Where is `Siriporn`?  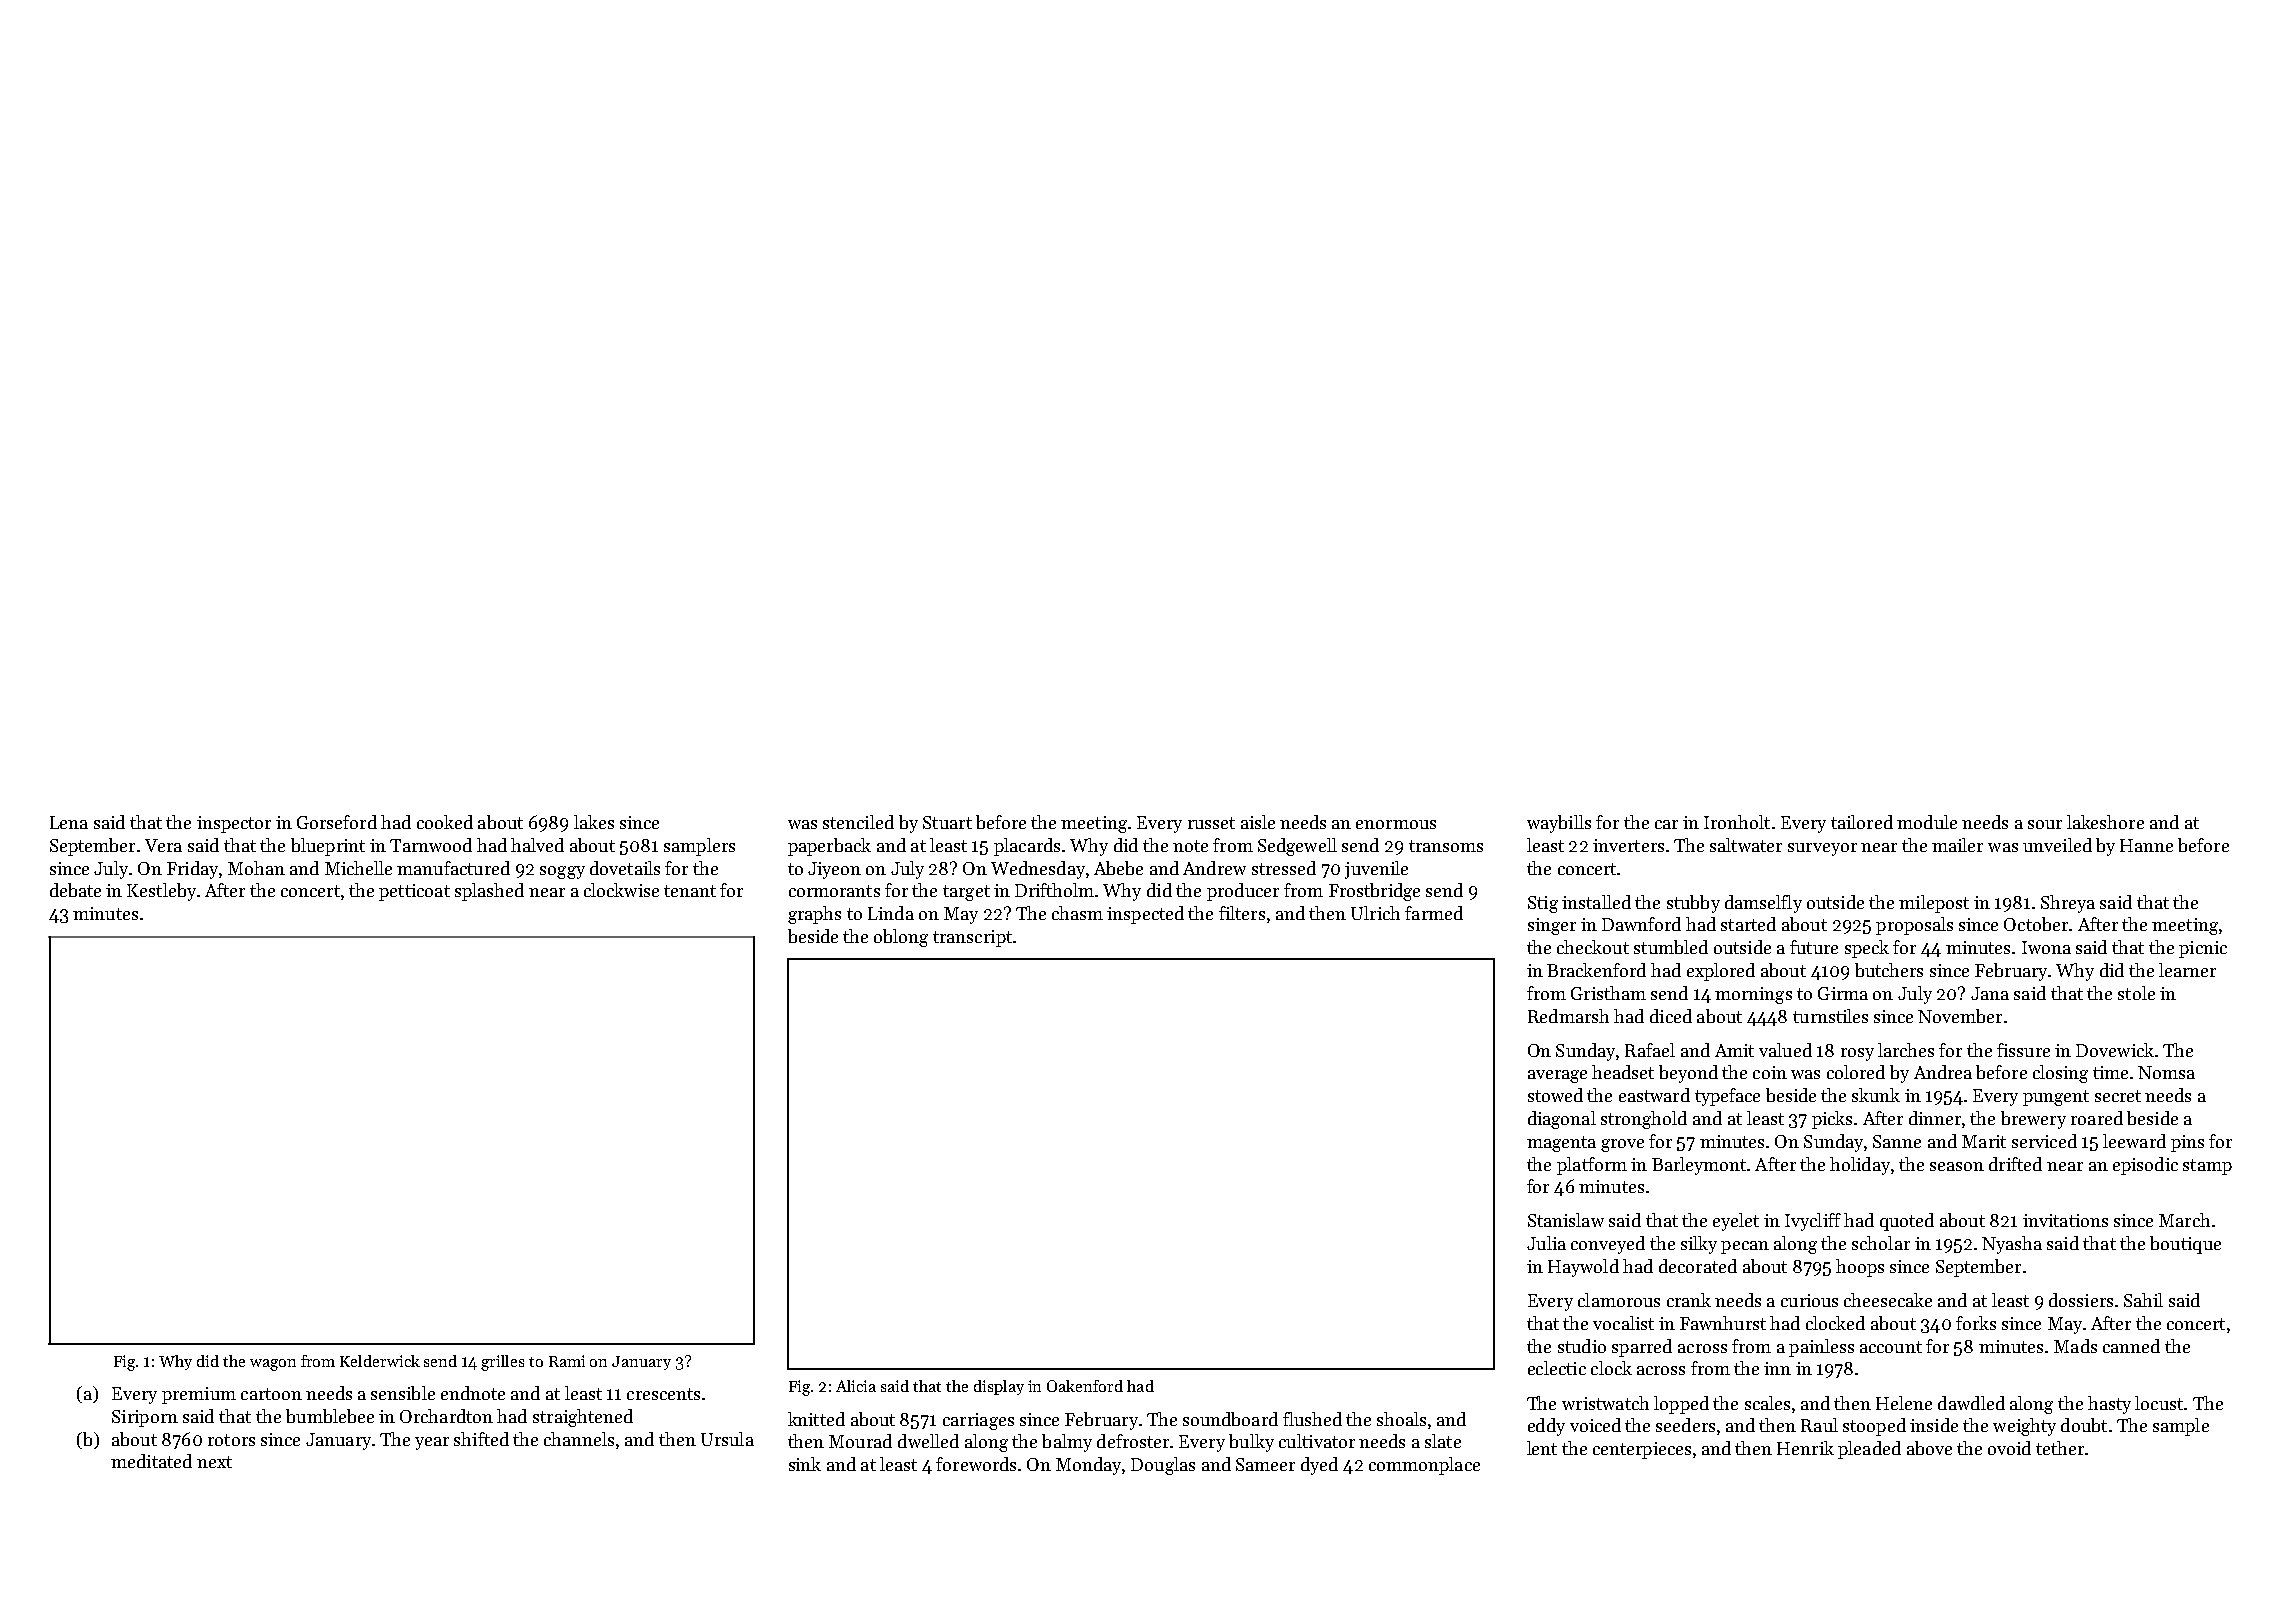
Siriporn is located at coordinates (145, 1418).
